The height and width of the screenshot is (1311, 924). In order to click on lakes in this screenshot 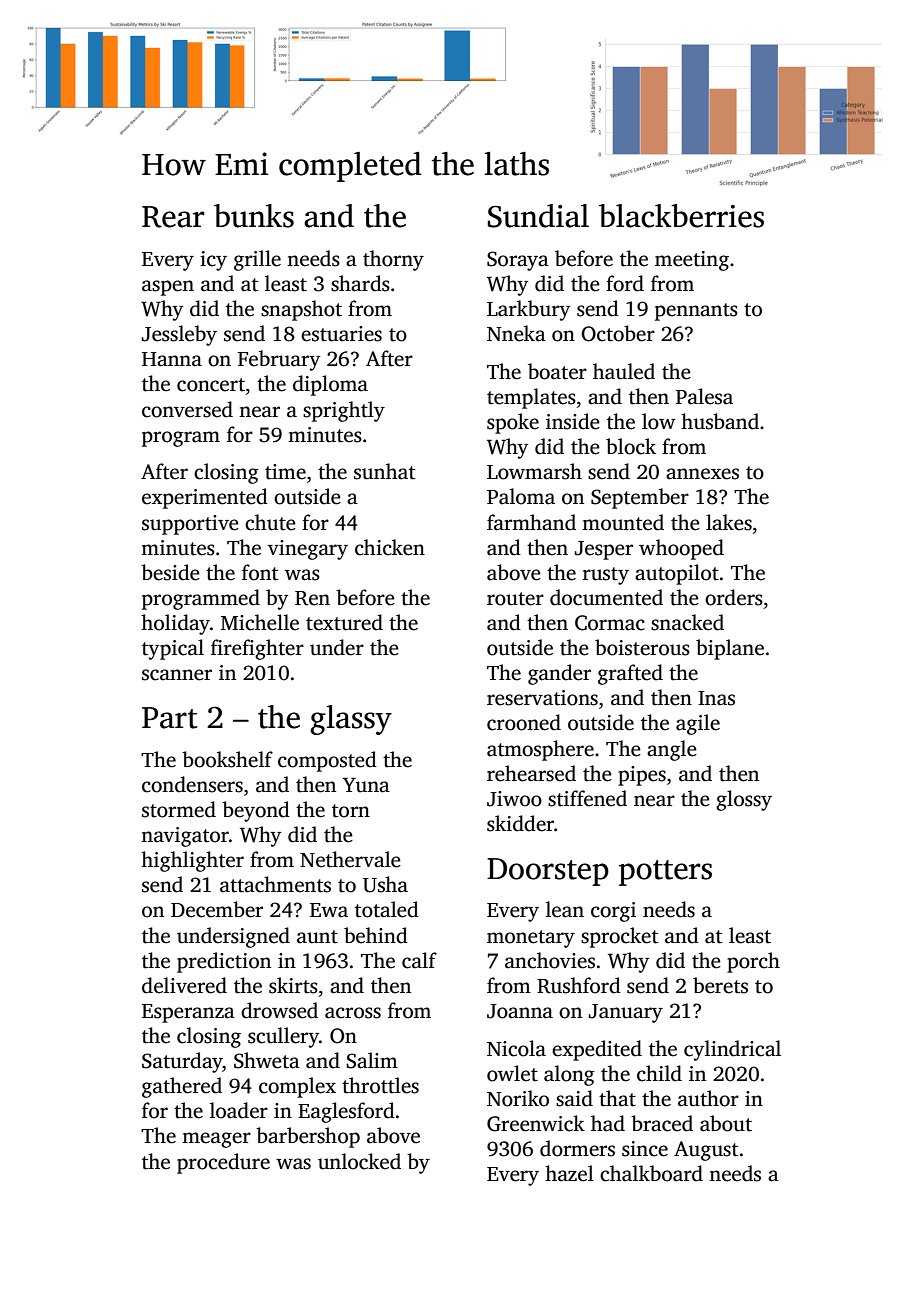, I will do `click(729, 522)`.
